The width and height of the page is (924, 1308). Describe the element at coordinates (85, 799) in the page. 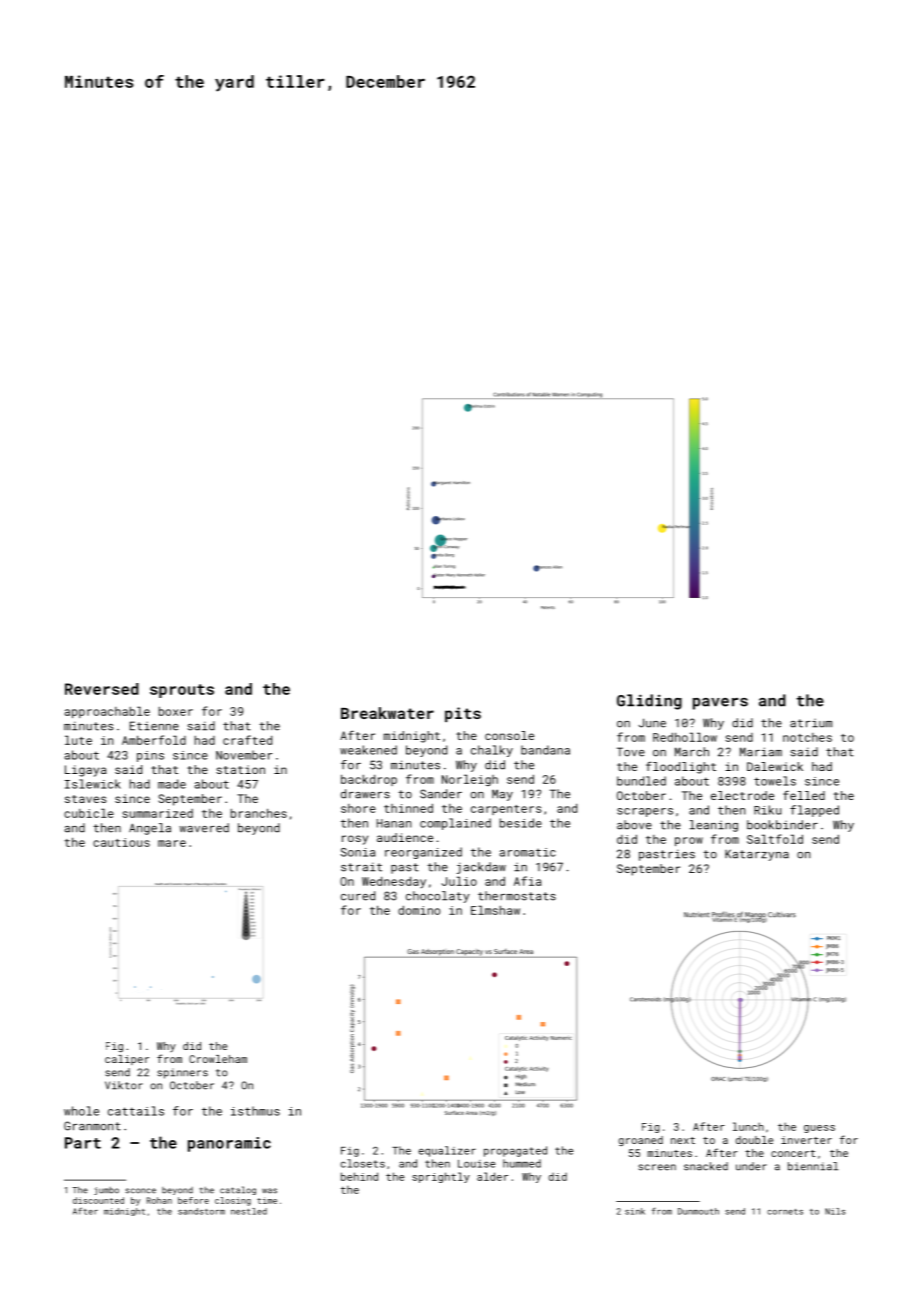

I see `staves` at that location.
